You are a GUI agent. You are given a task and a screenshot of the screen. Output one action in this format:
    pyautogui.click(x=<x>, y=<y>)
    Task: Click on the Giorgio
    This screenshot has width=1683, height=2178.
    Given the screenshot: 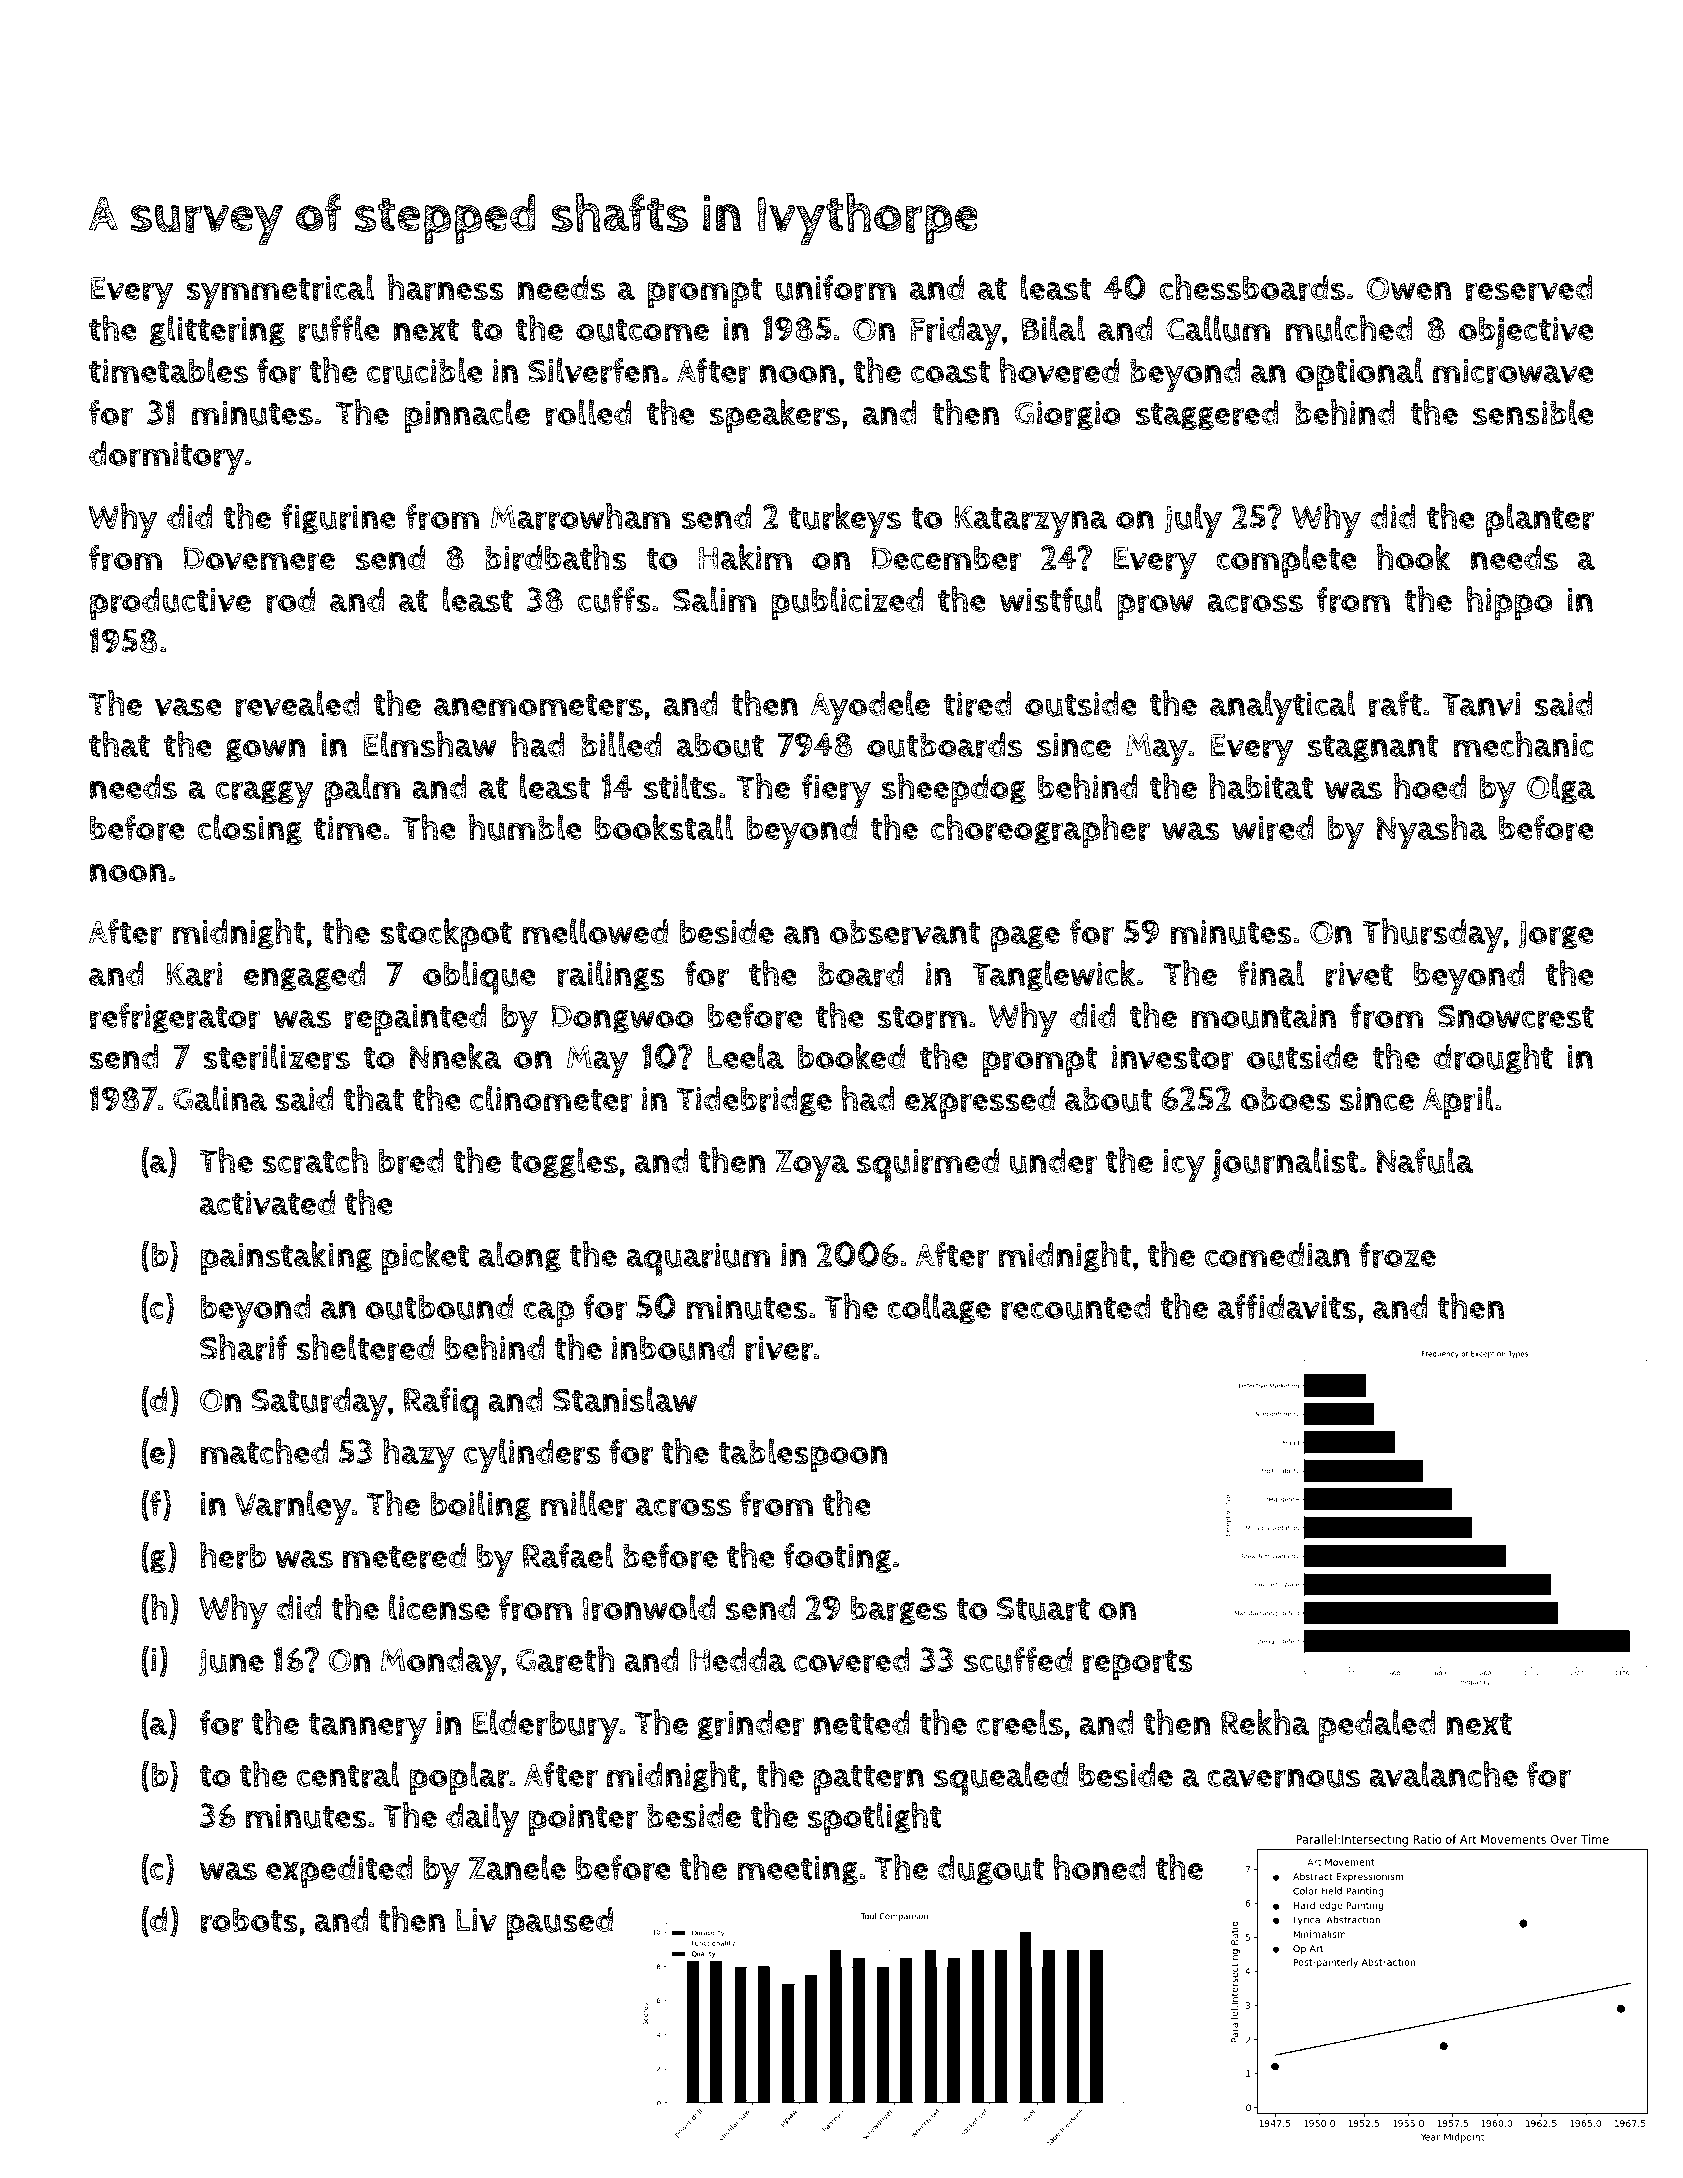 What is the action you would take?
    pyautogui.click(x=1067, y=415)
